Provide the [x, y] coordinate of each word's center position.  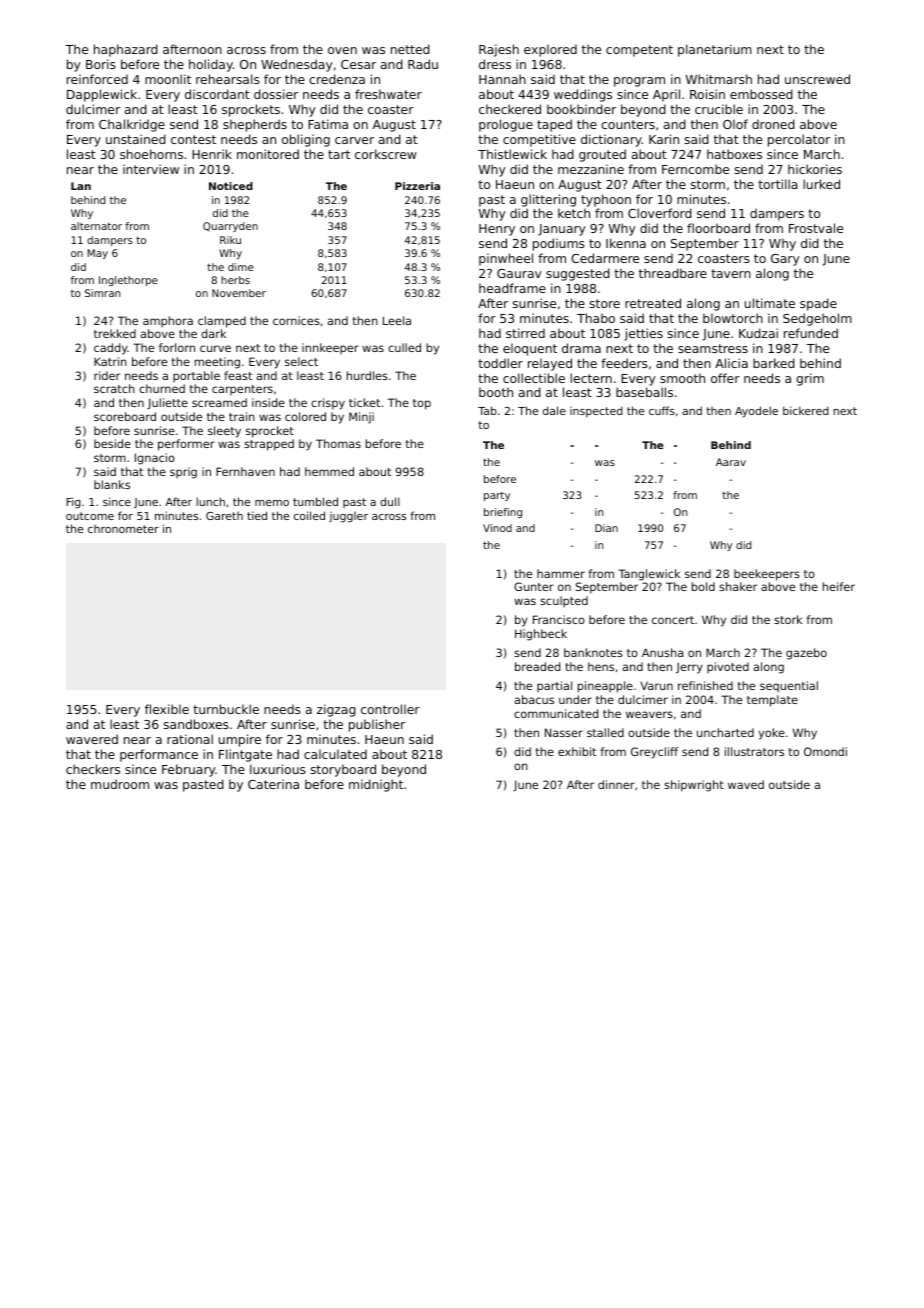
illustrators [754, 751]
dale [554, 410]
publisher [377, 725]
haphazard [126, 50]
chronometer [123, 529]
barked [774, 363]
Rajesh [499, 50]
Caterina [273, 784]
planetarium [715, 50]
